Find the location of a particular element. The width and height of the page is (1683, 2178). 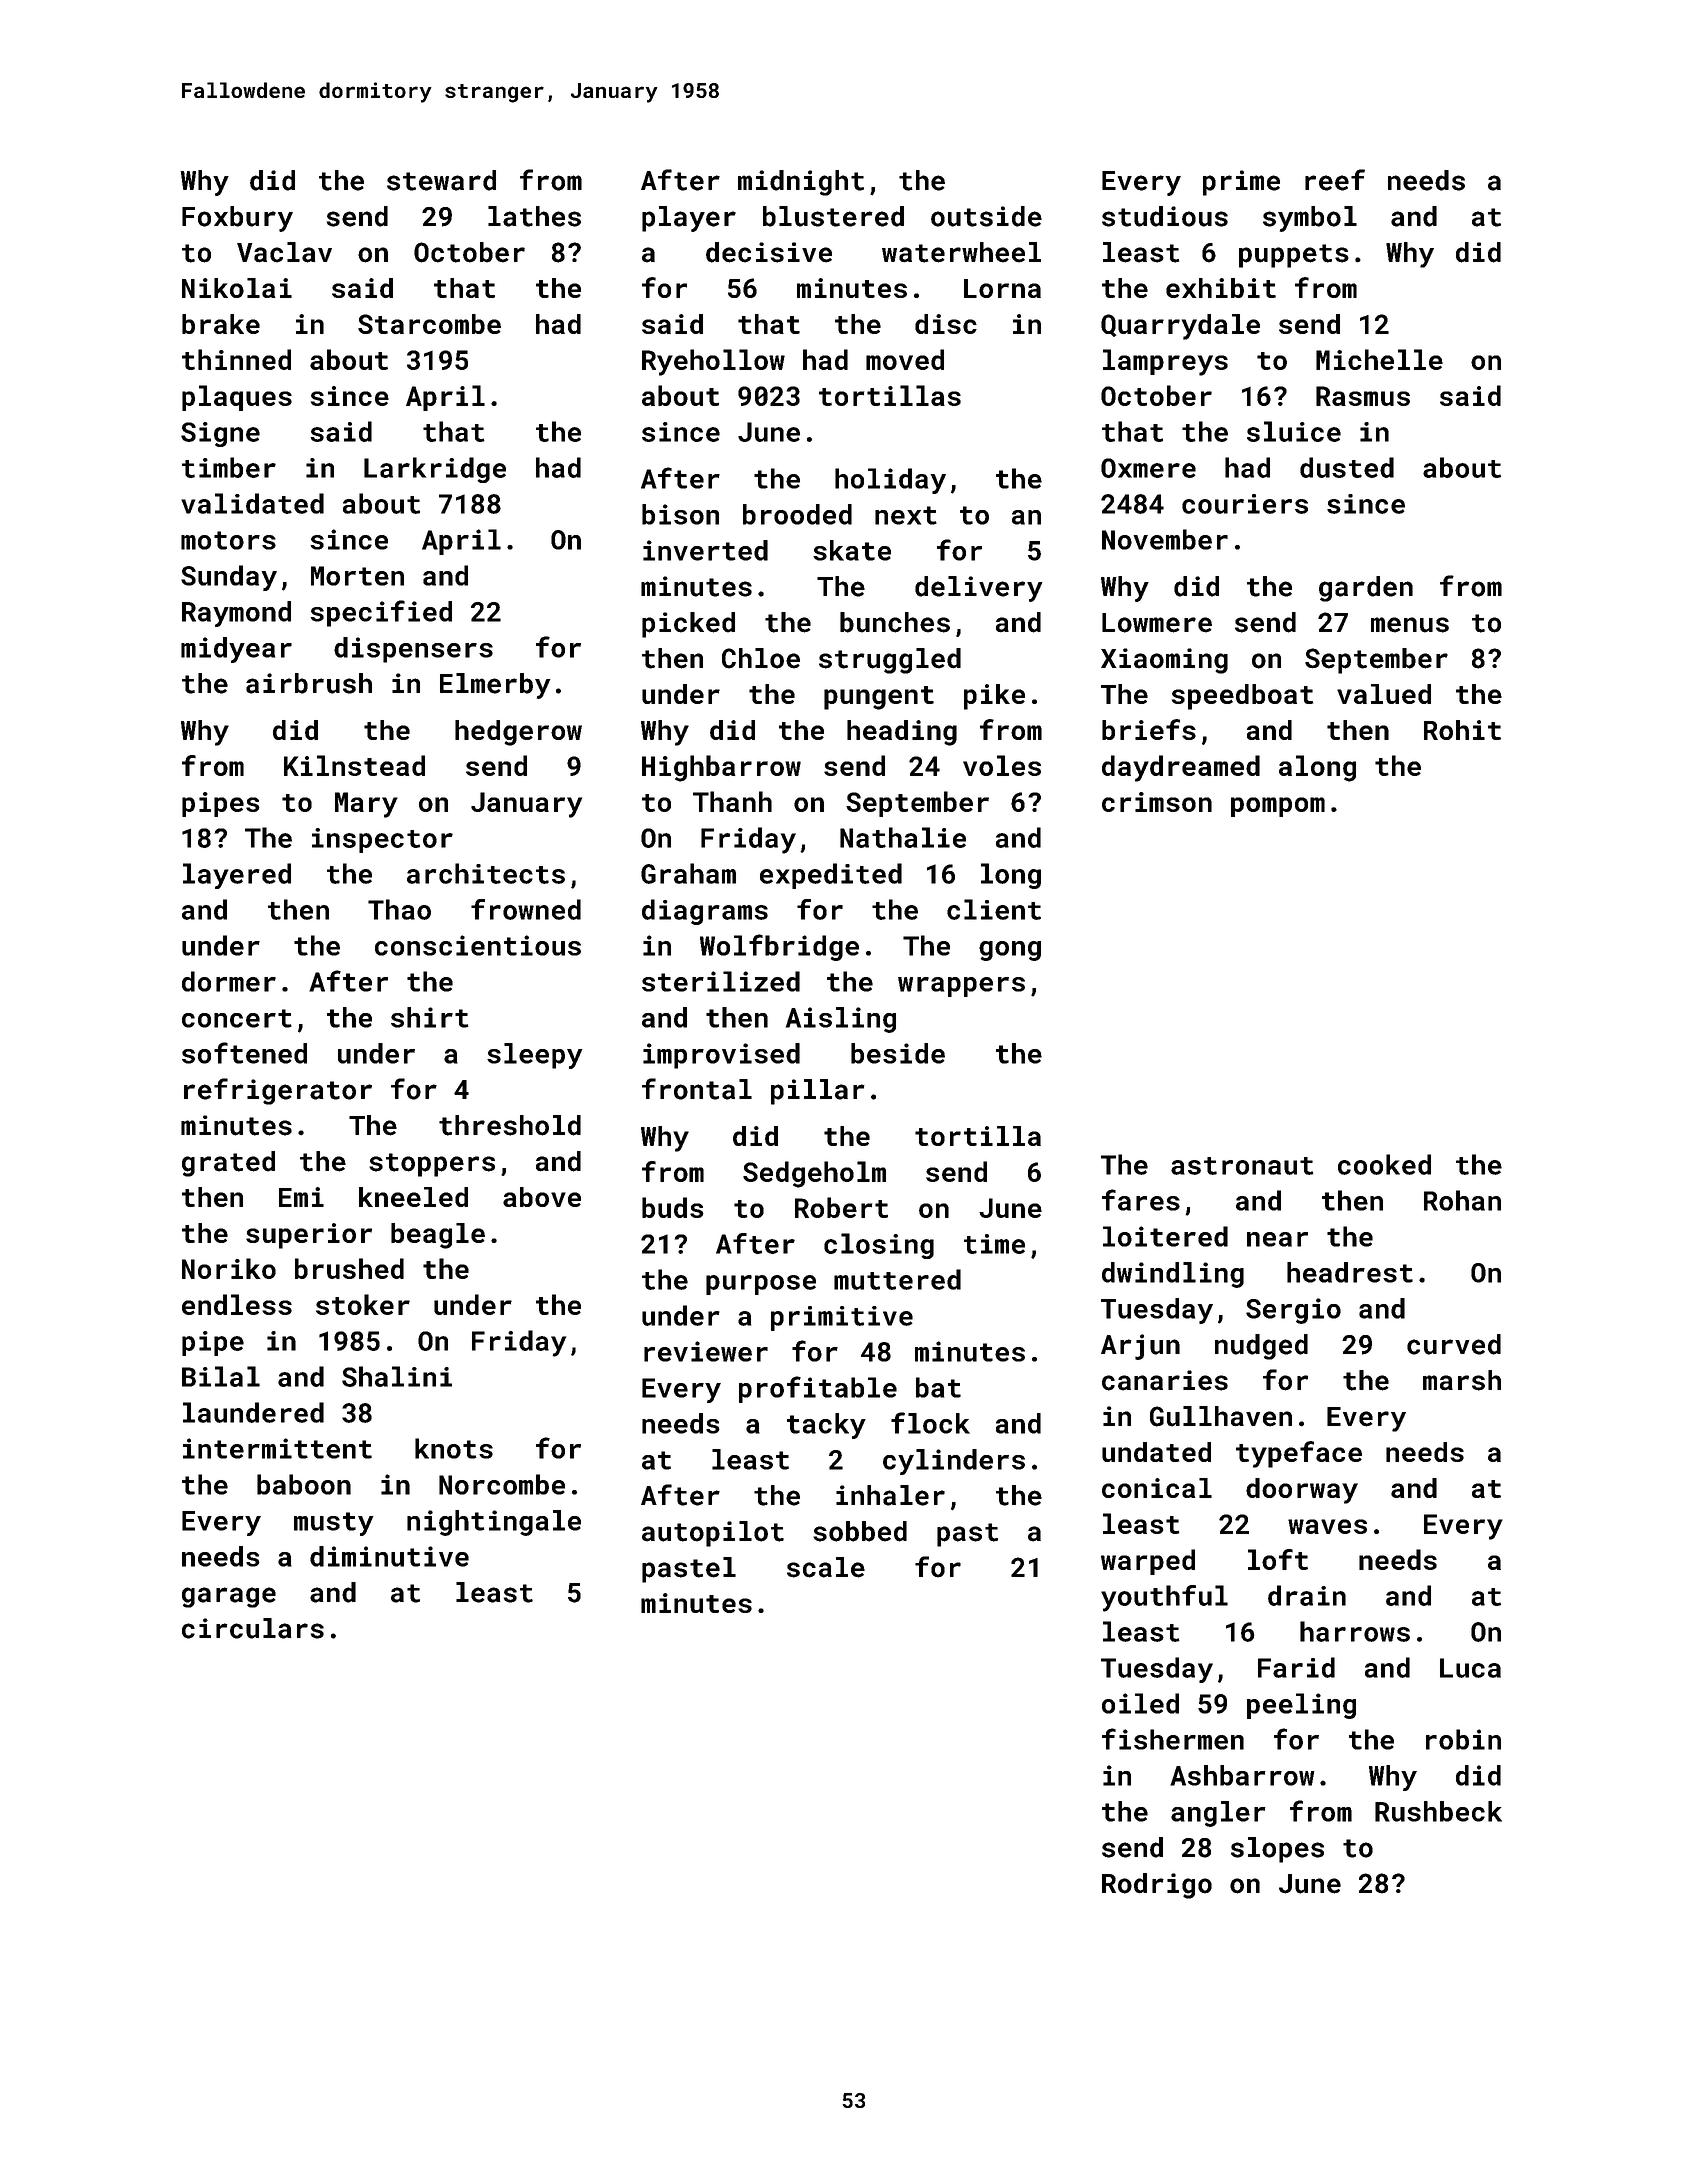

circulars is located at coordinates (253, 1628).
